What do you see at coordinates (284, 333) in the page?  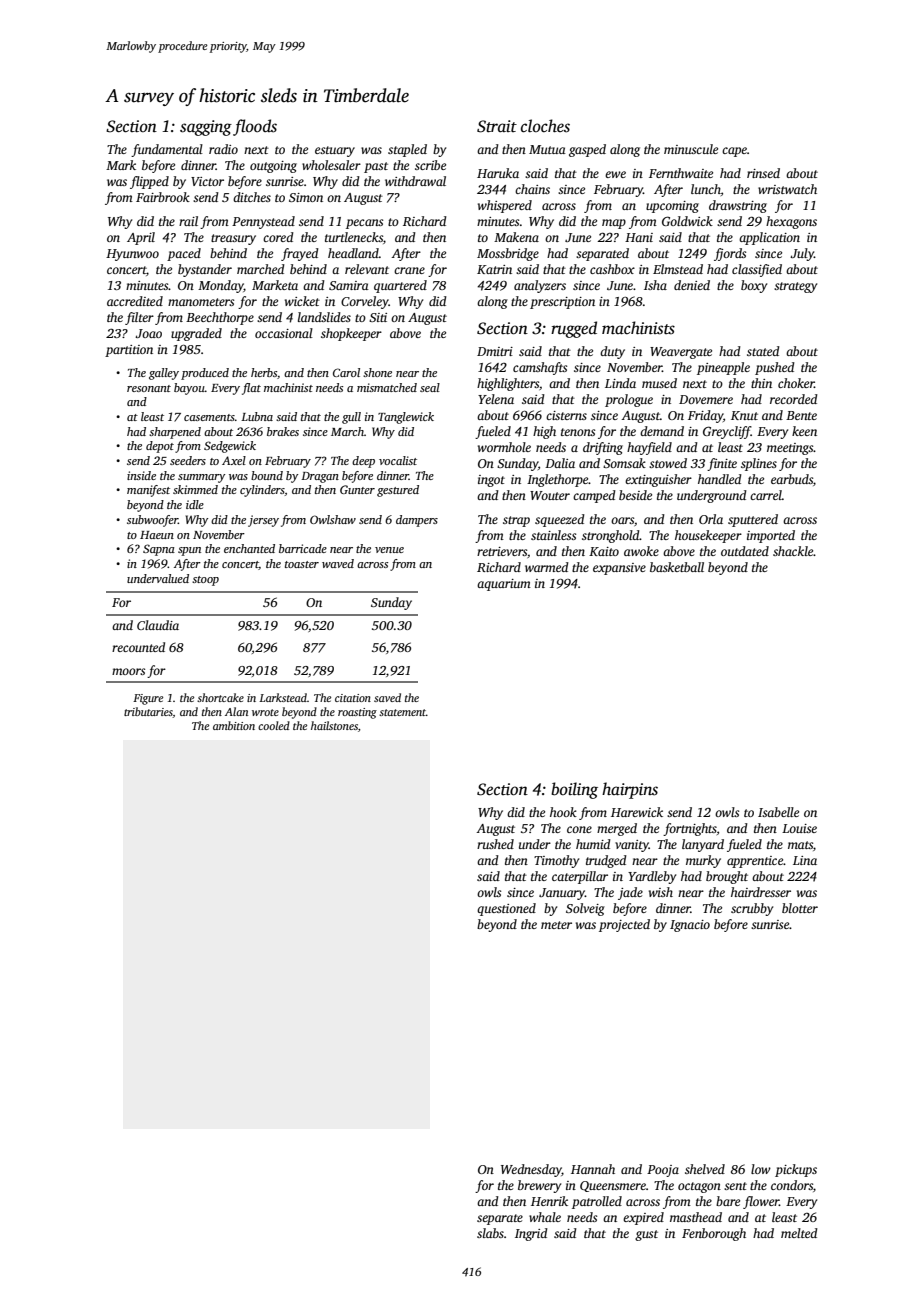 I see `occasional` at bounding box center [284, 333].
